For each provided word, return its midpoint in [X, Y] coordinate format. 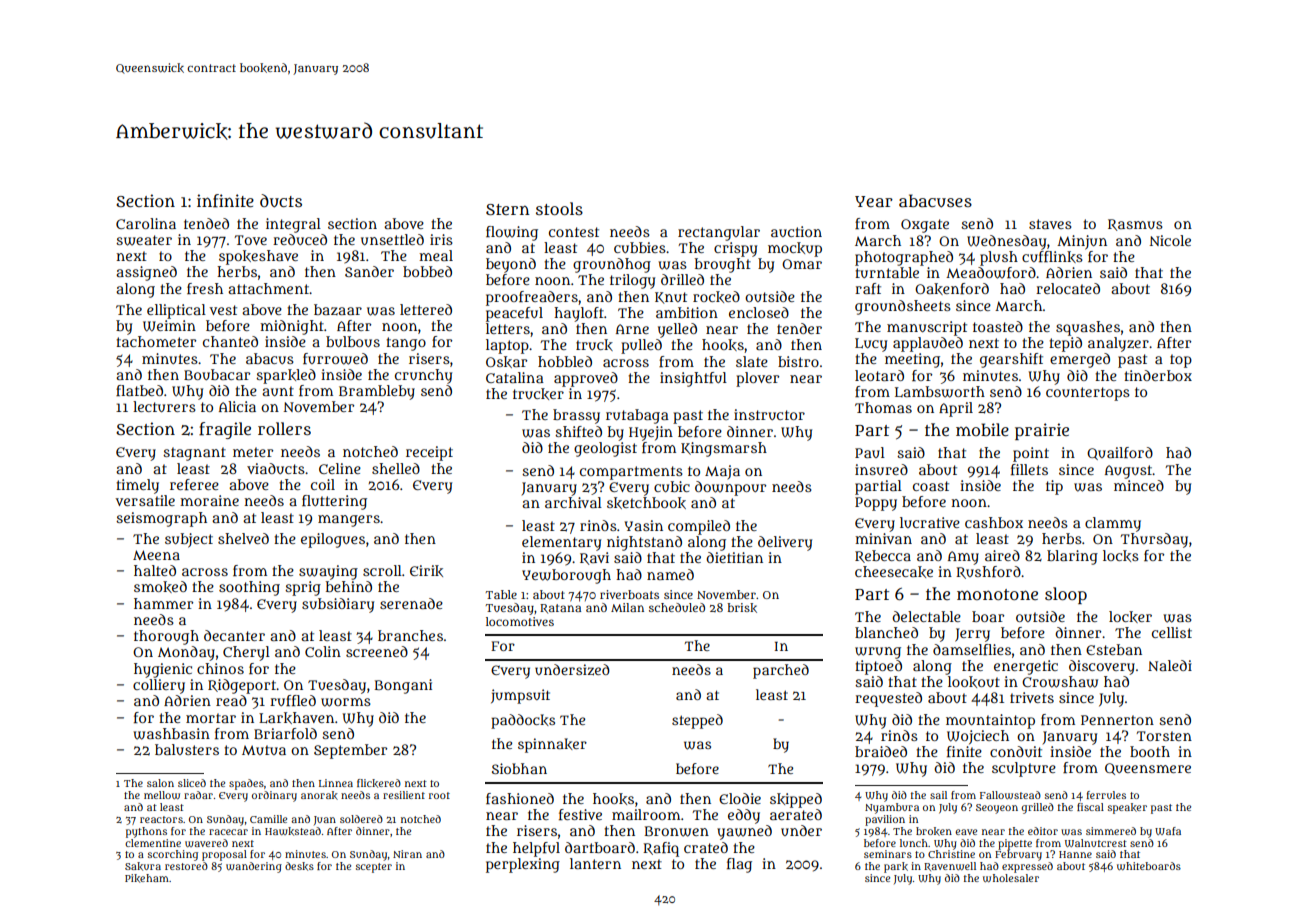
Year [874, 201]
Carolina [146, 223]
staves [1050, 224]
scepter [374, 868]
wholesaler [1011, 878]
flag [739, 865]
